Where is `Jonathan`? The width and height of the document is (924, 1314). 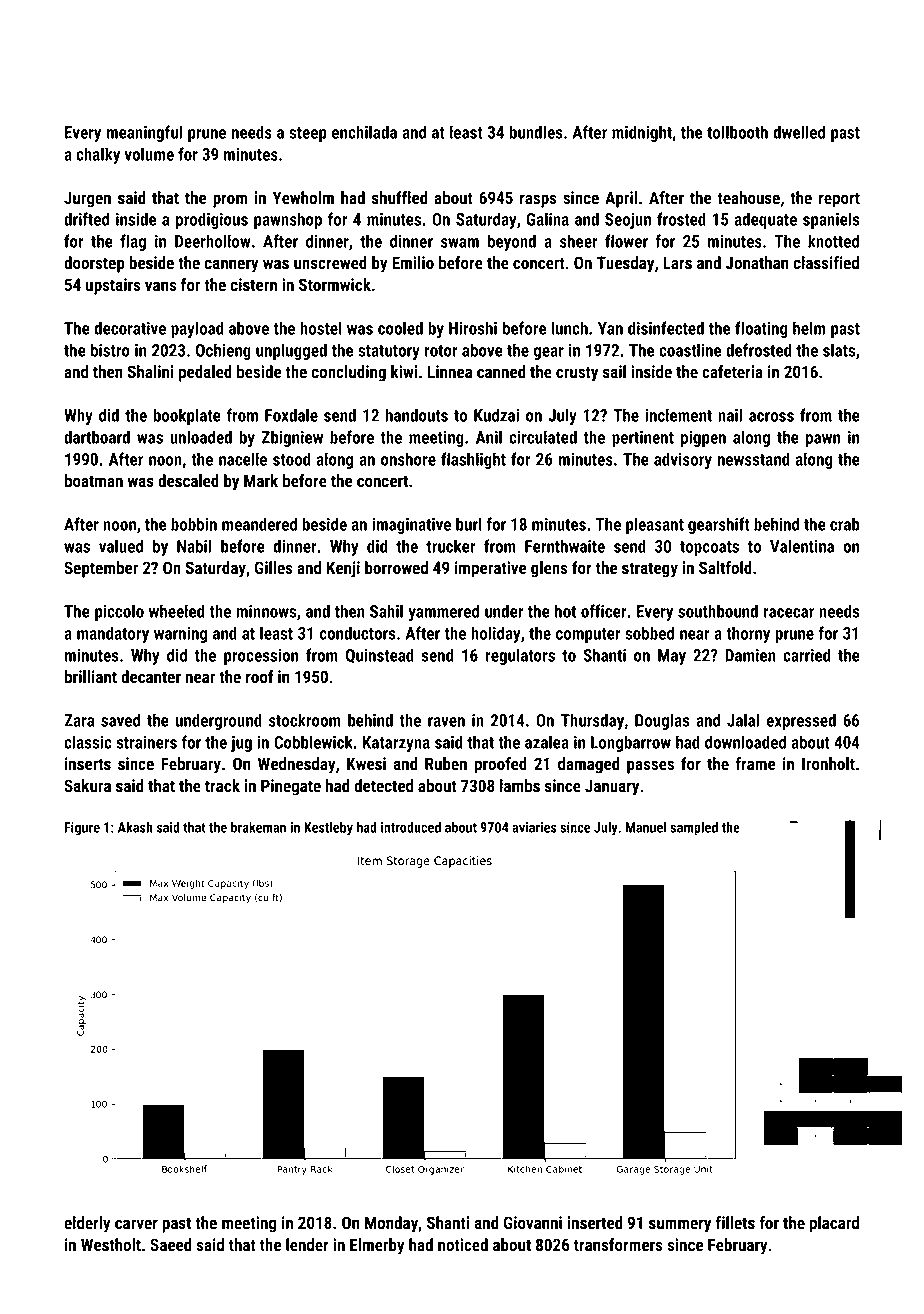
Jonathan is located at coordinates (757, 262).
